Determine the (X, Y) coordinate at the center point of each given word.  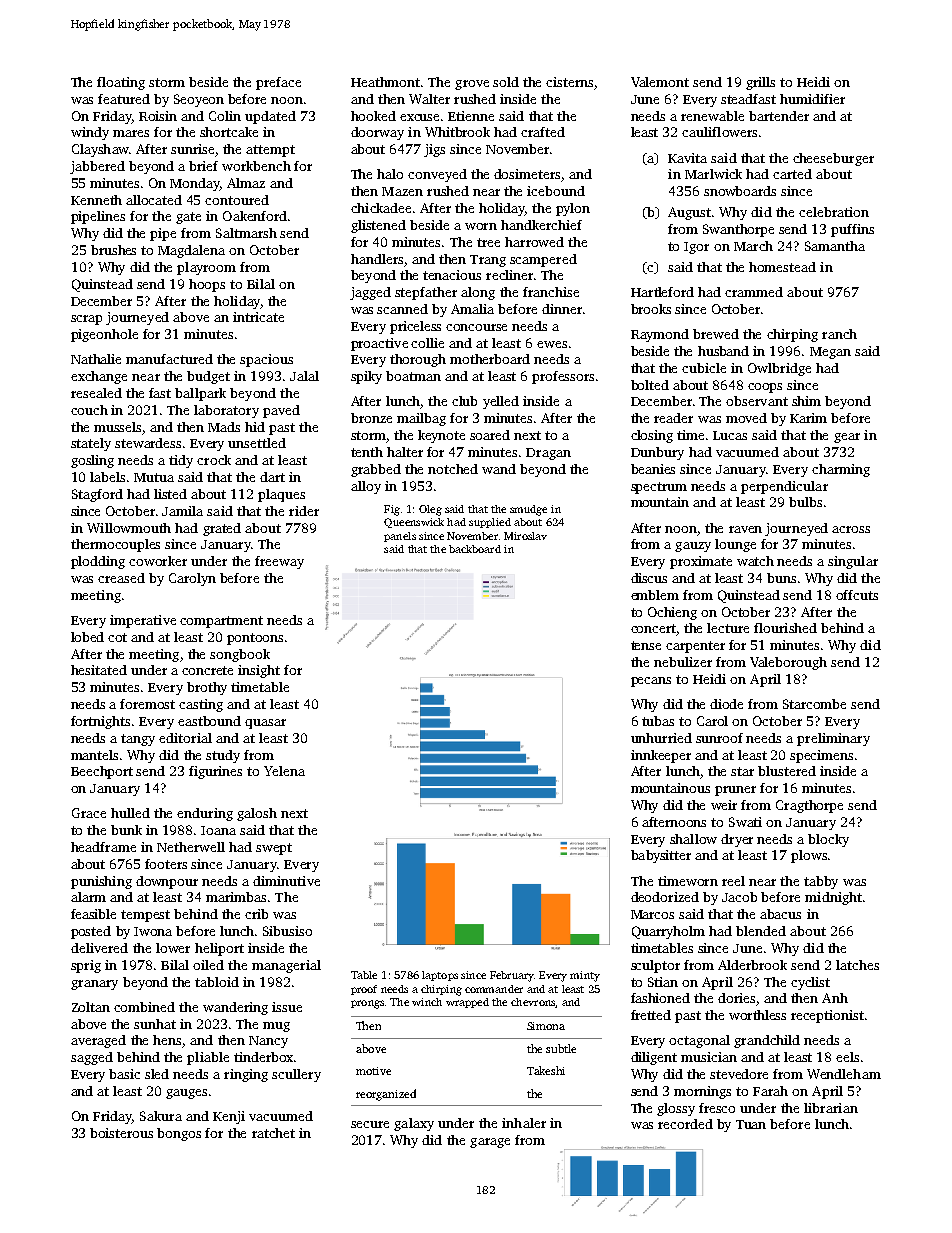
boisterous (121, 1133)
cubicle (704, 368)
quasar (265, 724)
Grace (89, 813)
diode (726, 704)
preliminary (833, 739)
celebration (834, 212)
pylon (573, 209)
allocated (154, 200)
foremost (147, 704)
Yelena (284, 771)
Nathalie (96, 359)
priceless (415, 327)
